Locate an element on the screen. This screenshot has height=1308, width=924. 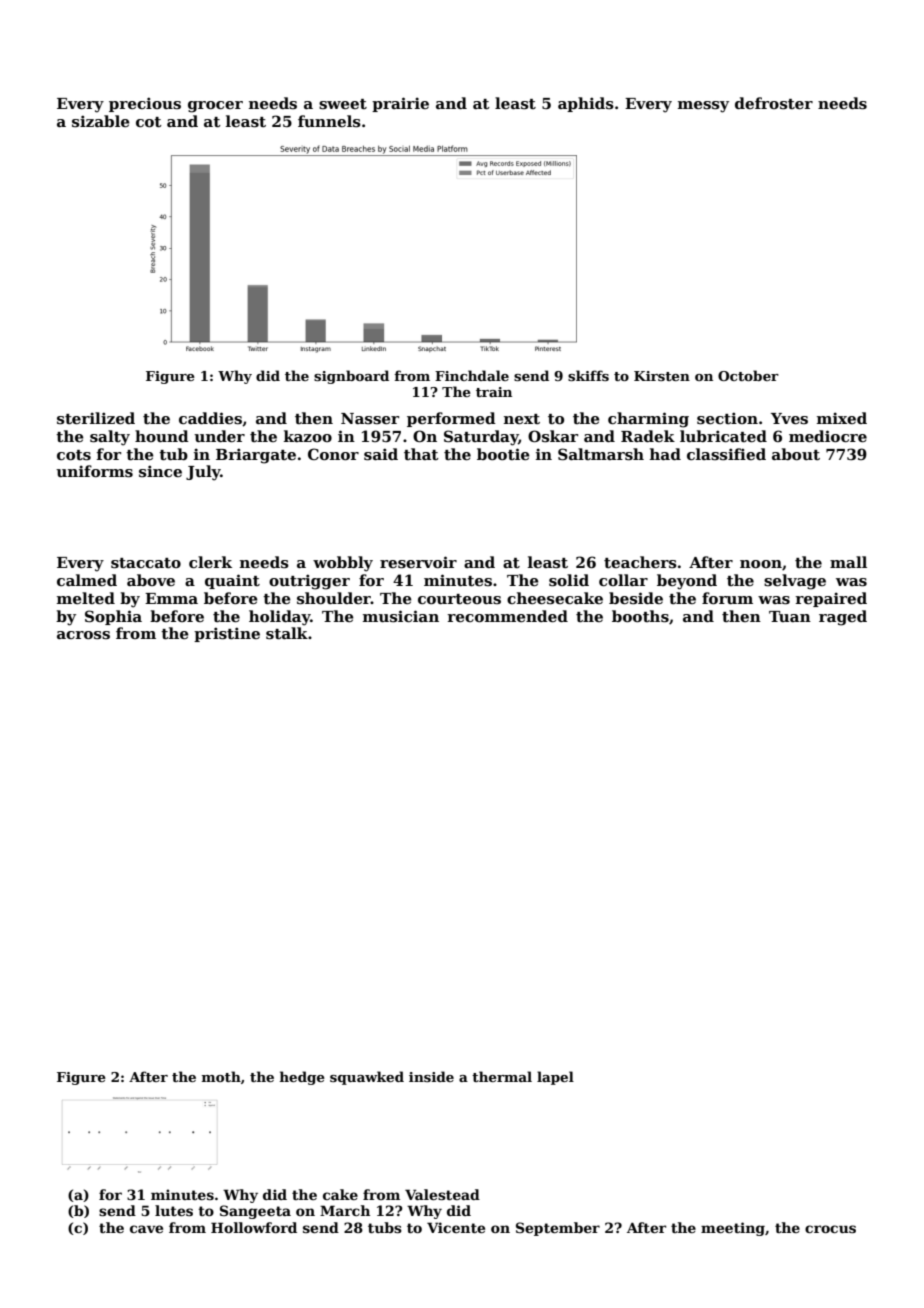
inside is located at coordinates (431, 1076).
